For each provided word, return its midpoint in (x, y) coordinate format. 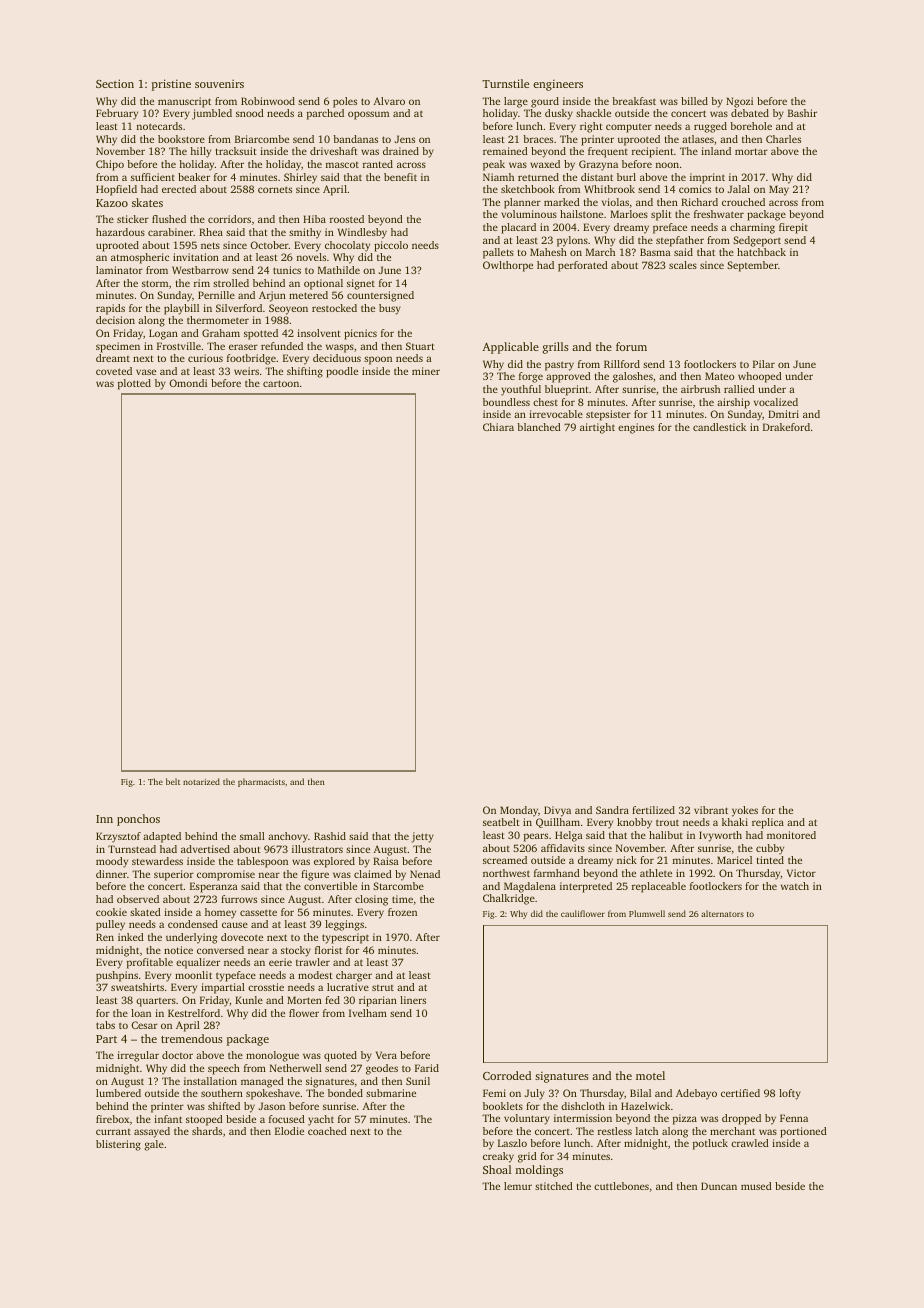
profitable (150, 963)
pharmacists (261, 782)
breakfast (634, 101)
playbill (181, 309)
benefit (400, 177)
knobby (634, 823)
